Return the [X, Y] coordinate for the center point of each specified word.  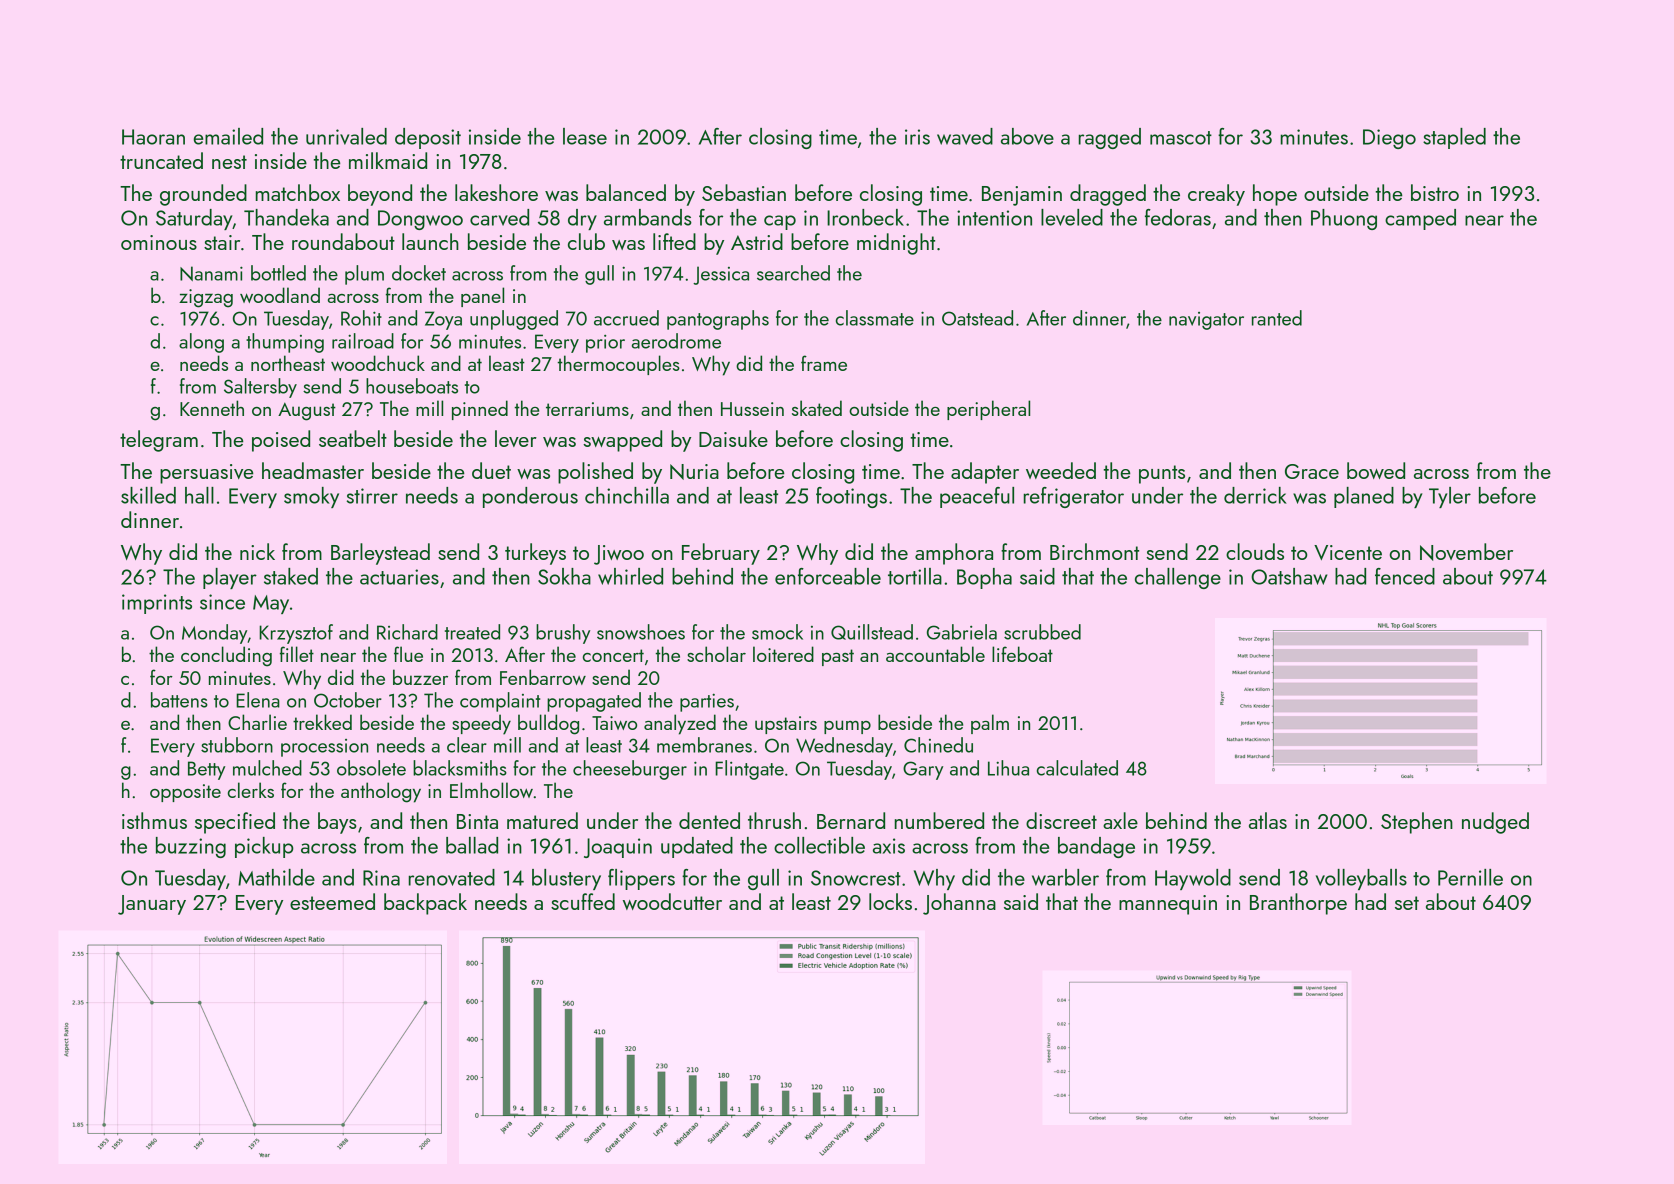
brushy [563, 634]
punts [1162, 474]
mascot [1181, 138]
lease [585, 136]
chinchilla [627, 495]
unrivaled [346, 136]
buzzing [191, 847]
